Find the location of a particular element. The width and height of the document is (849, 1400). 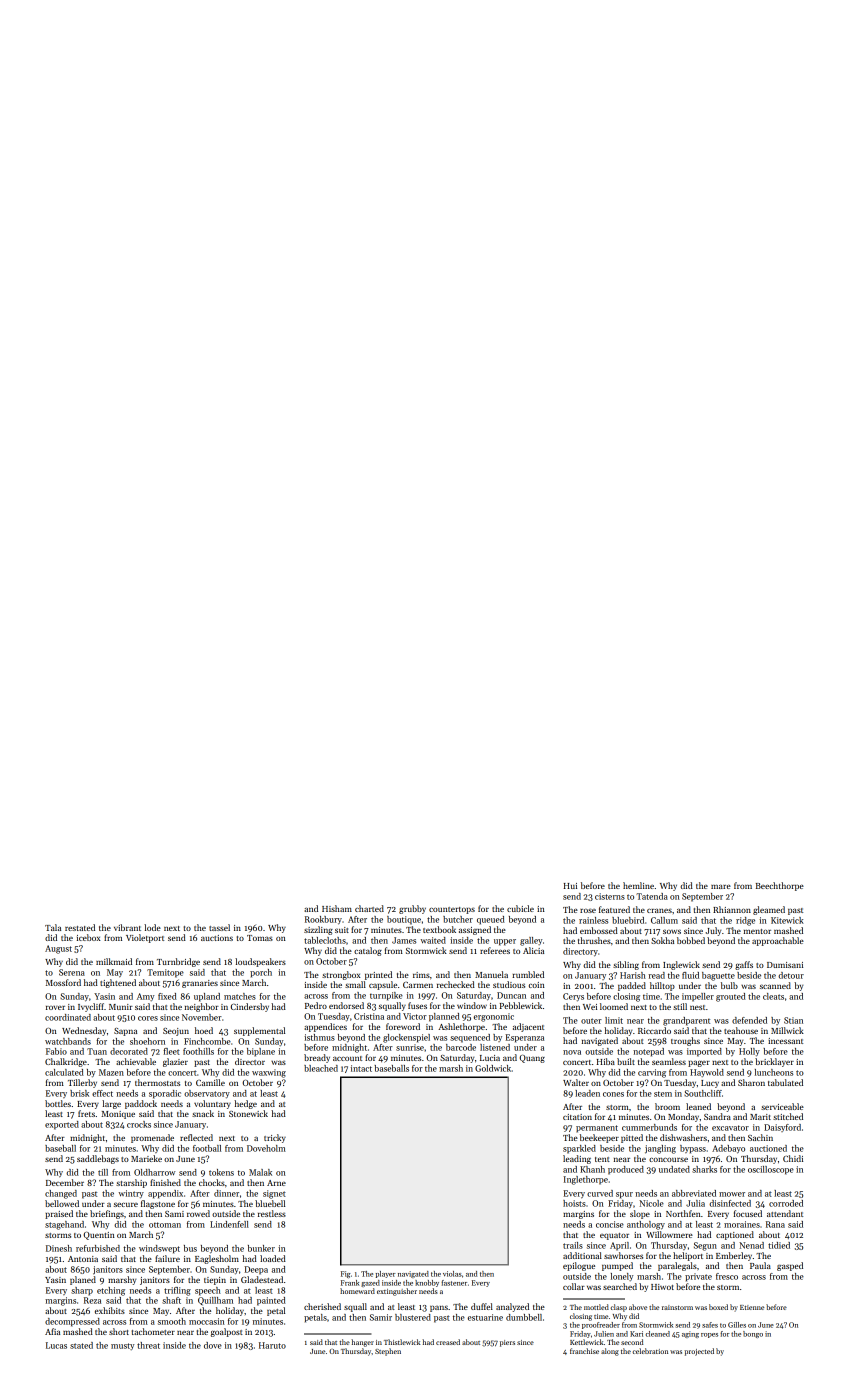

blustered is located at coordinates (413, 1317).
